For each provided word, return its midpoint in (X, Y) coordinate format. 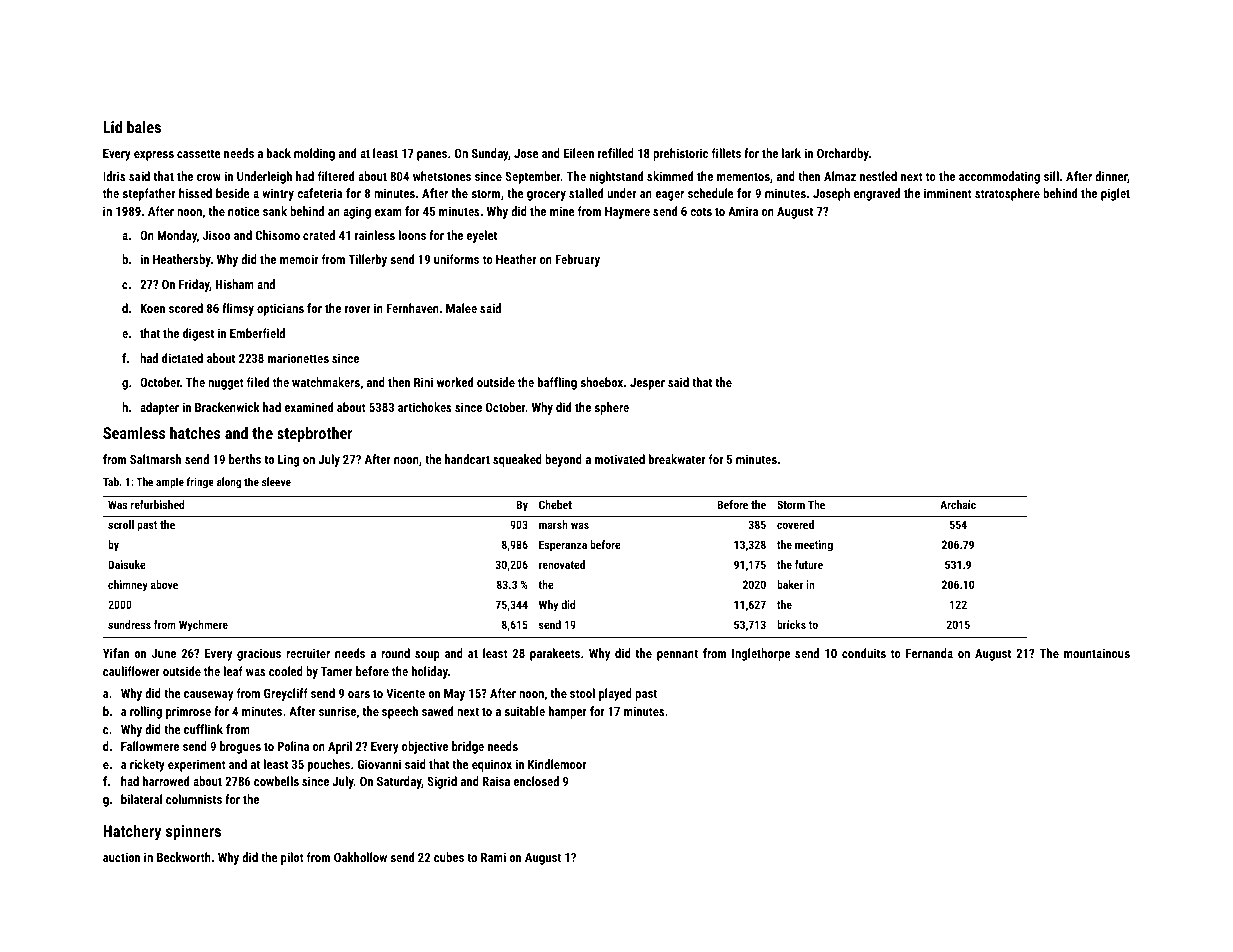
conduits (864, 653)
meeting (814, 546)
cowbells (276, 781)
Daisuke (127, 564)
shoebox (601, 382)
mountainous (1097, 653)
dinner (1111, 177)
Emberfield (257, 333)
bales (144, 127)
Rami (493, 857)
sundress (129, 624)
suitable (524, 711)
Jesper (647, 384)
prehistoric (680, 154)
